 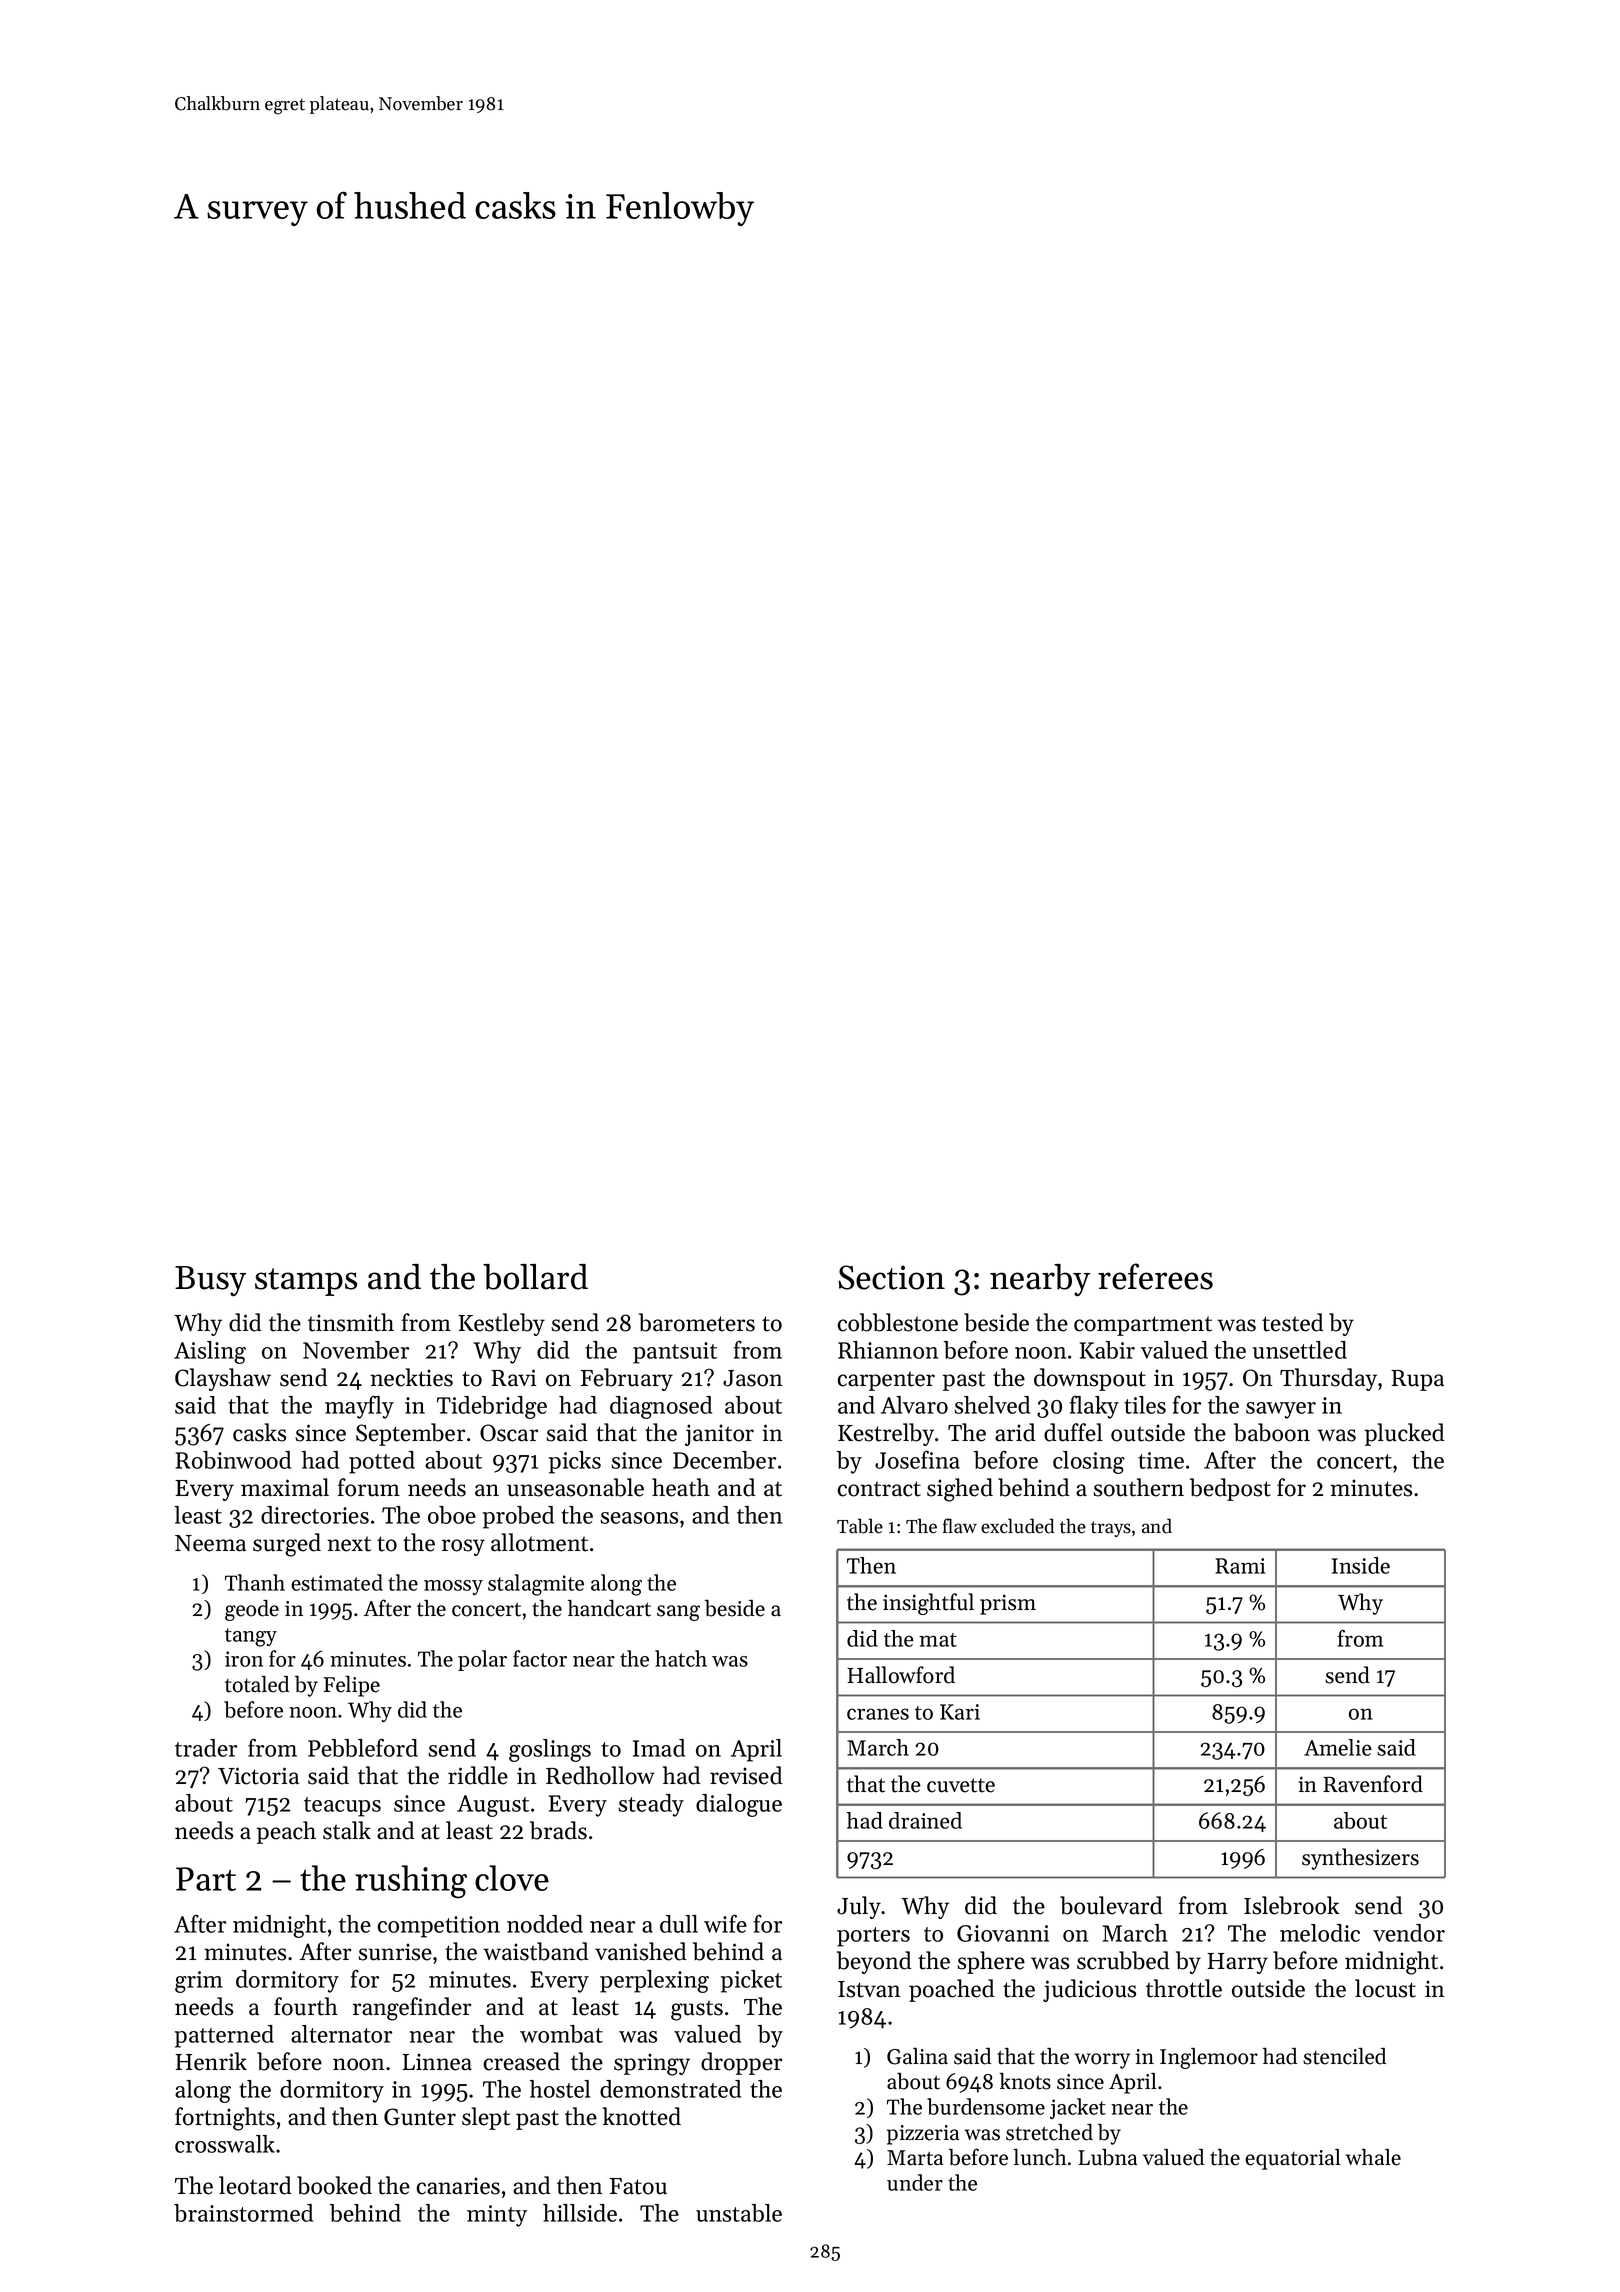 I want to click on pantsuit, so click(x=675, y=1353).
